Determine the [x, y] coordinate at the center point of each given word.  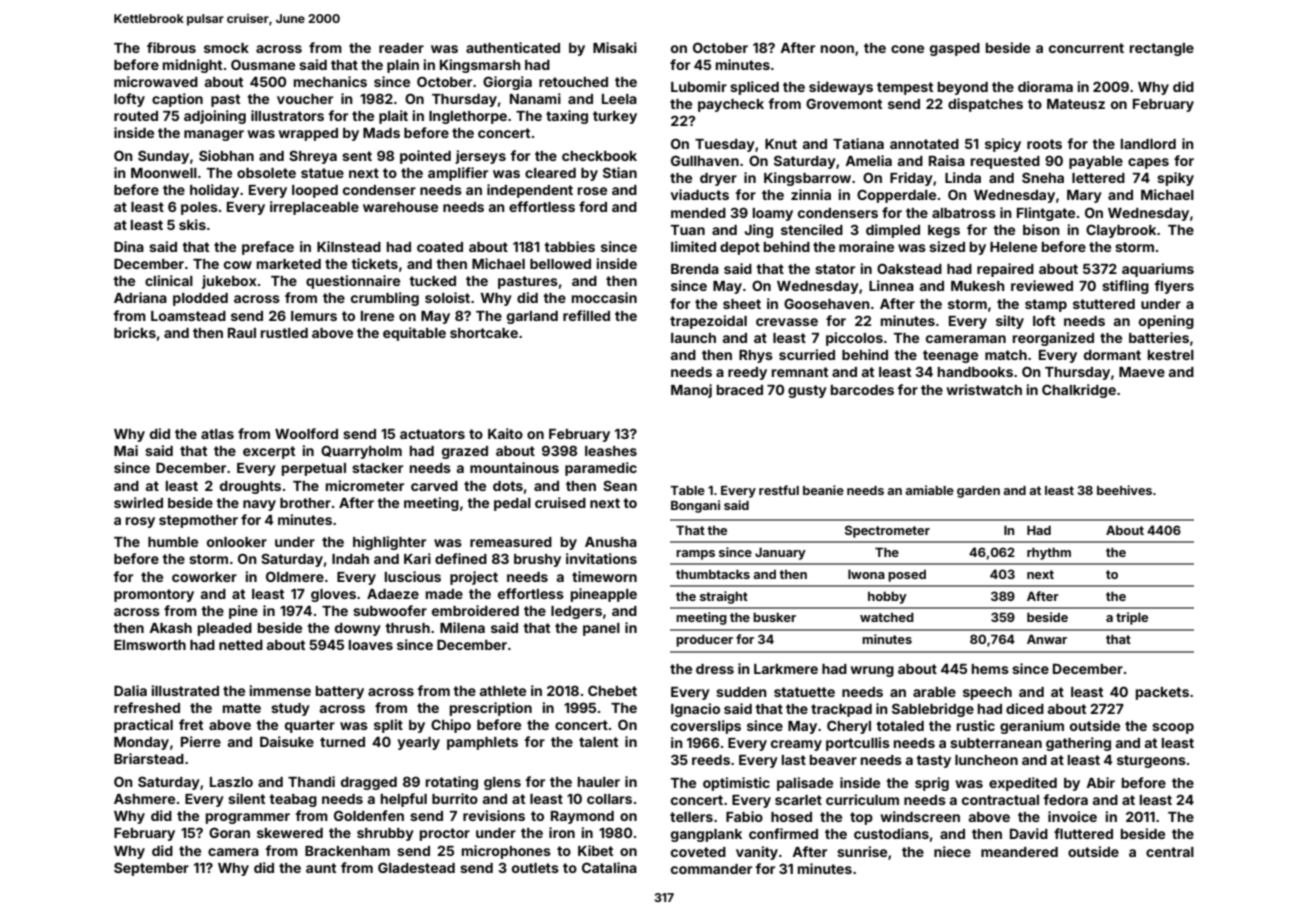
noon [837, 49]
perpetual [314, 469]
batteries [1159, 337]
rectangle [1162, 49]
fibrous [171, 47]
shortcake [484, 333]
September [151, 869]
